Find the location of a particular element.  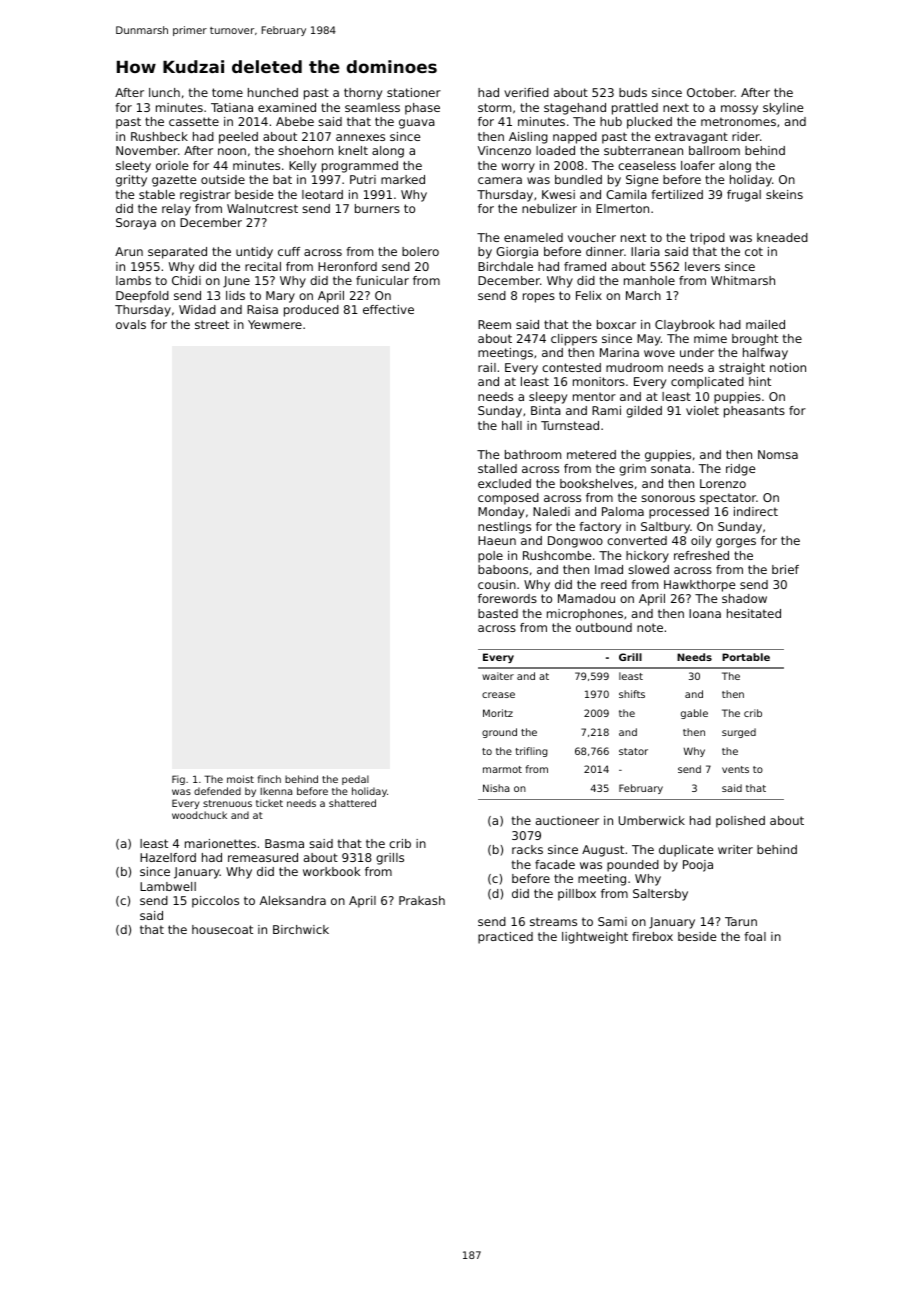

housecoat is located at coordinates (222, 929).
